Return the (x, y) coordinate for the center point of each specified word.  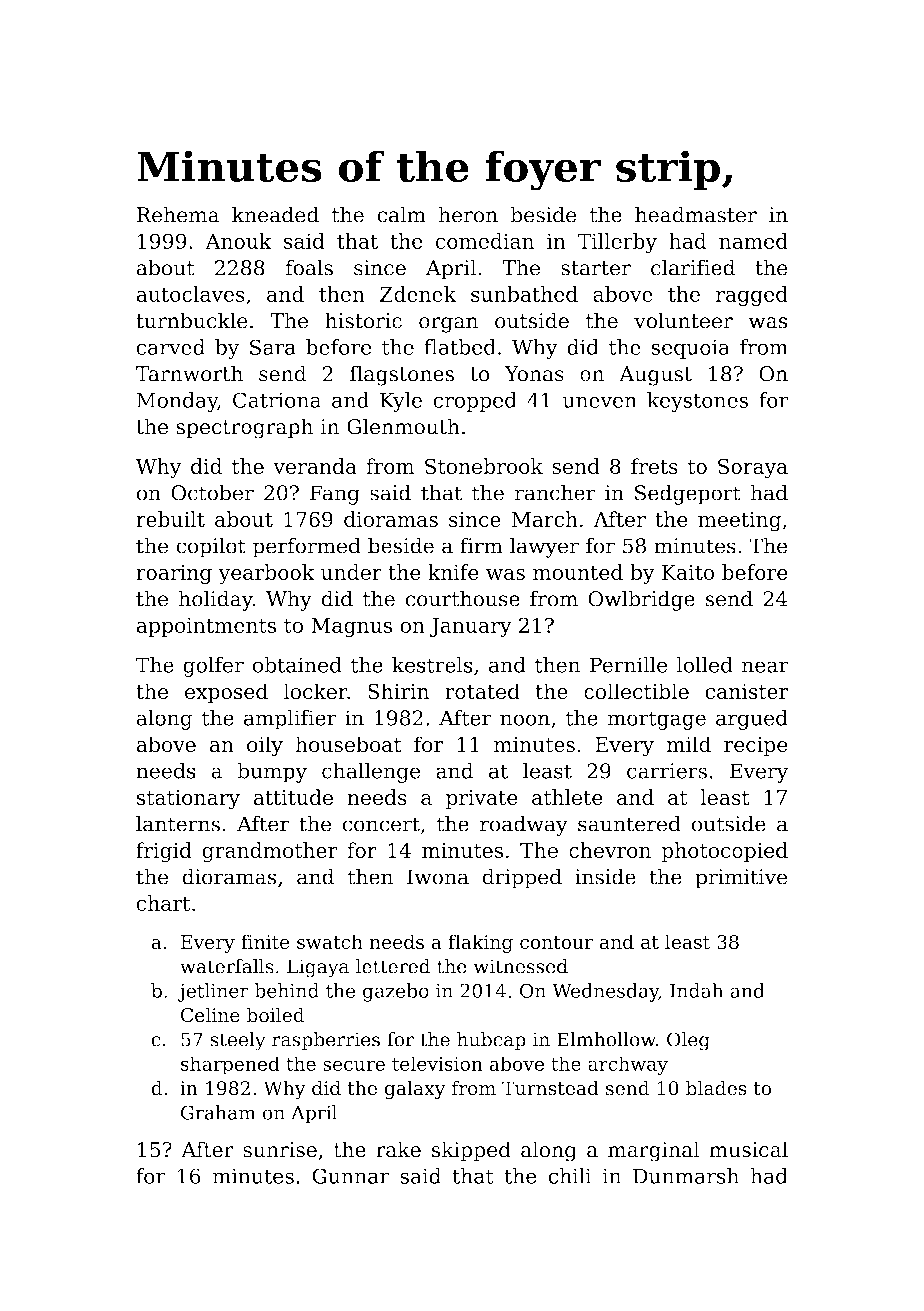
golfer (213, 667)
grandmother (270, 852)
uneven (599, 402)
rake (398, 1149)
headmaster (696, 214)
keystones (697, 402)
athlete (567, 797)
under (351, 572)
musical (748, 1149)
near (765, 667)
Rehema (178, 214)
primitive (741, 879)
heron (468, 214)
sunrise (280, 1150)
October (212, 492)
